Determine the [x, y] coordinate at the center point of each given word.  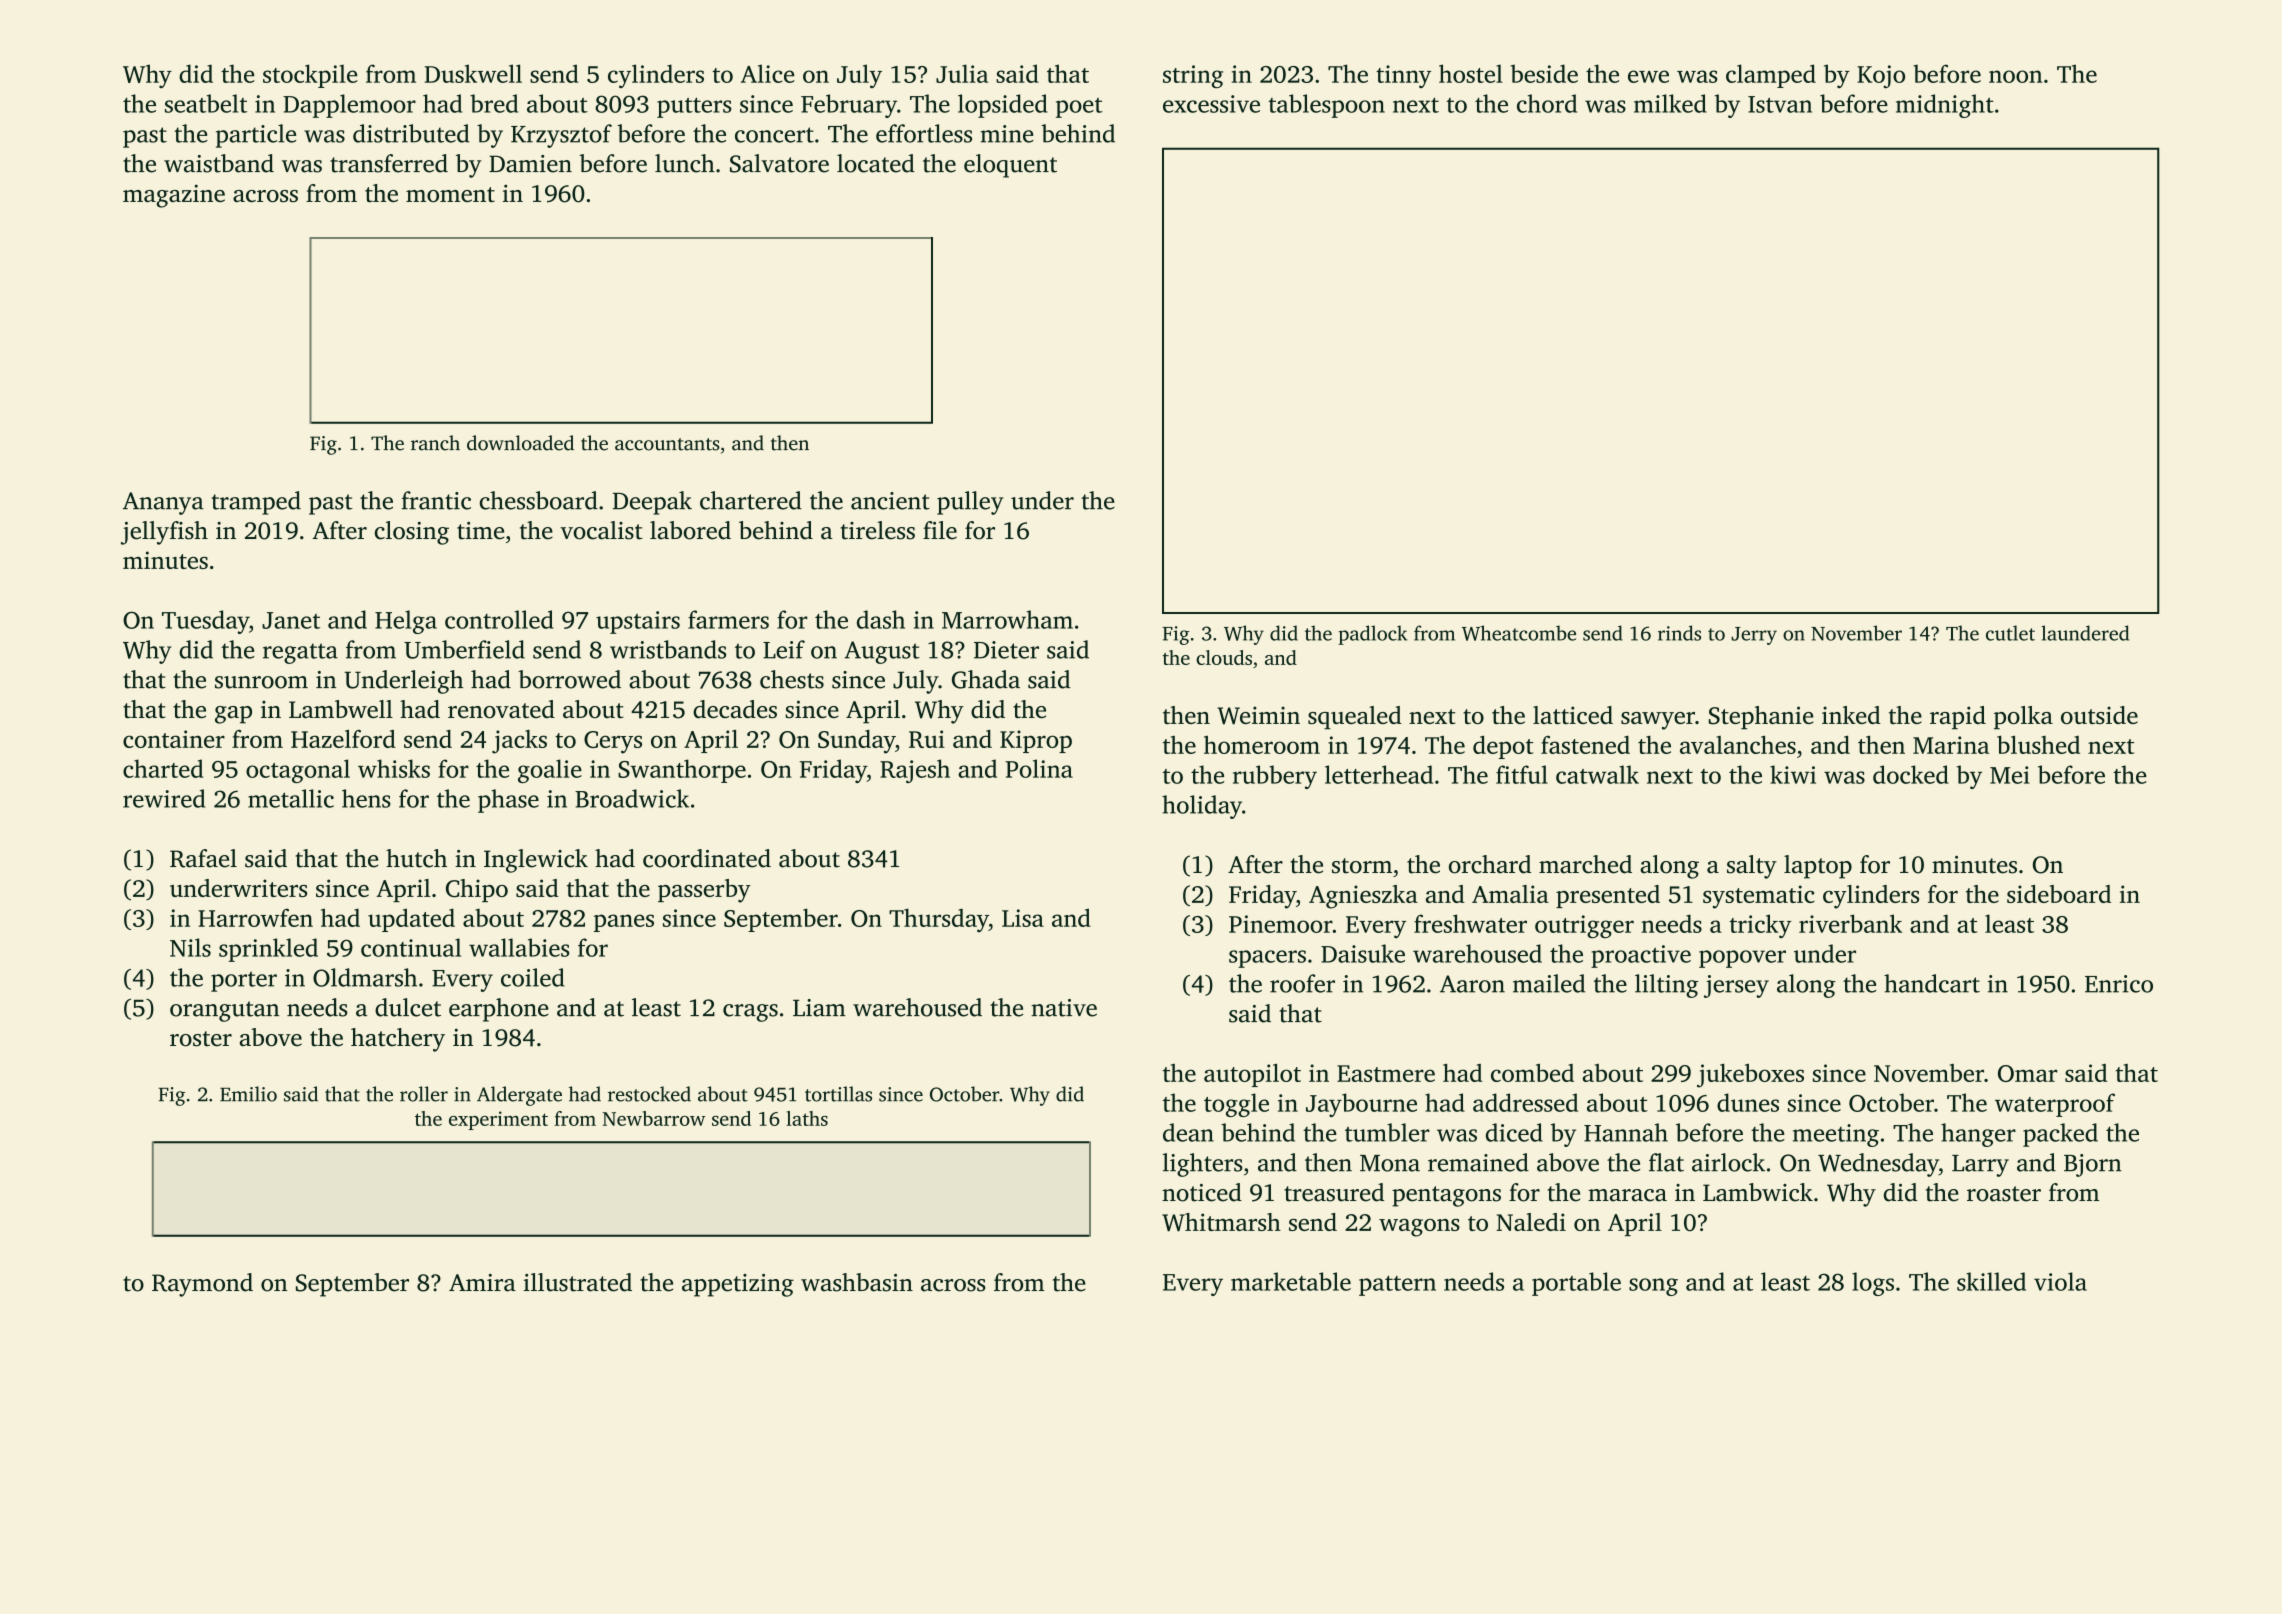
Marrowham [1007, 619]
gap [233, 715]
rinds [1679, 633]
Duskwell [473, 73]
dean [1188, 1132]
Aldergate [519, 1096]
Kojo [1881, 76]
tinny [1403, 76]
